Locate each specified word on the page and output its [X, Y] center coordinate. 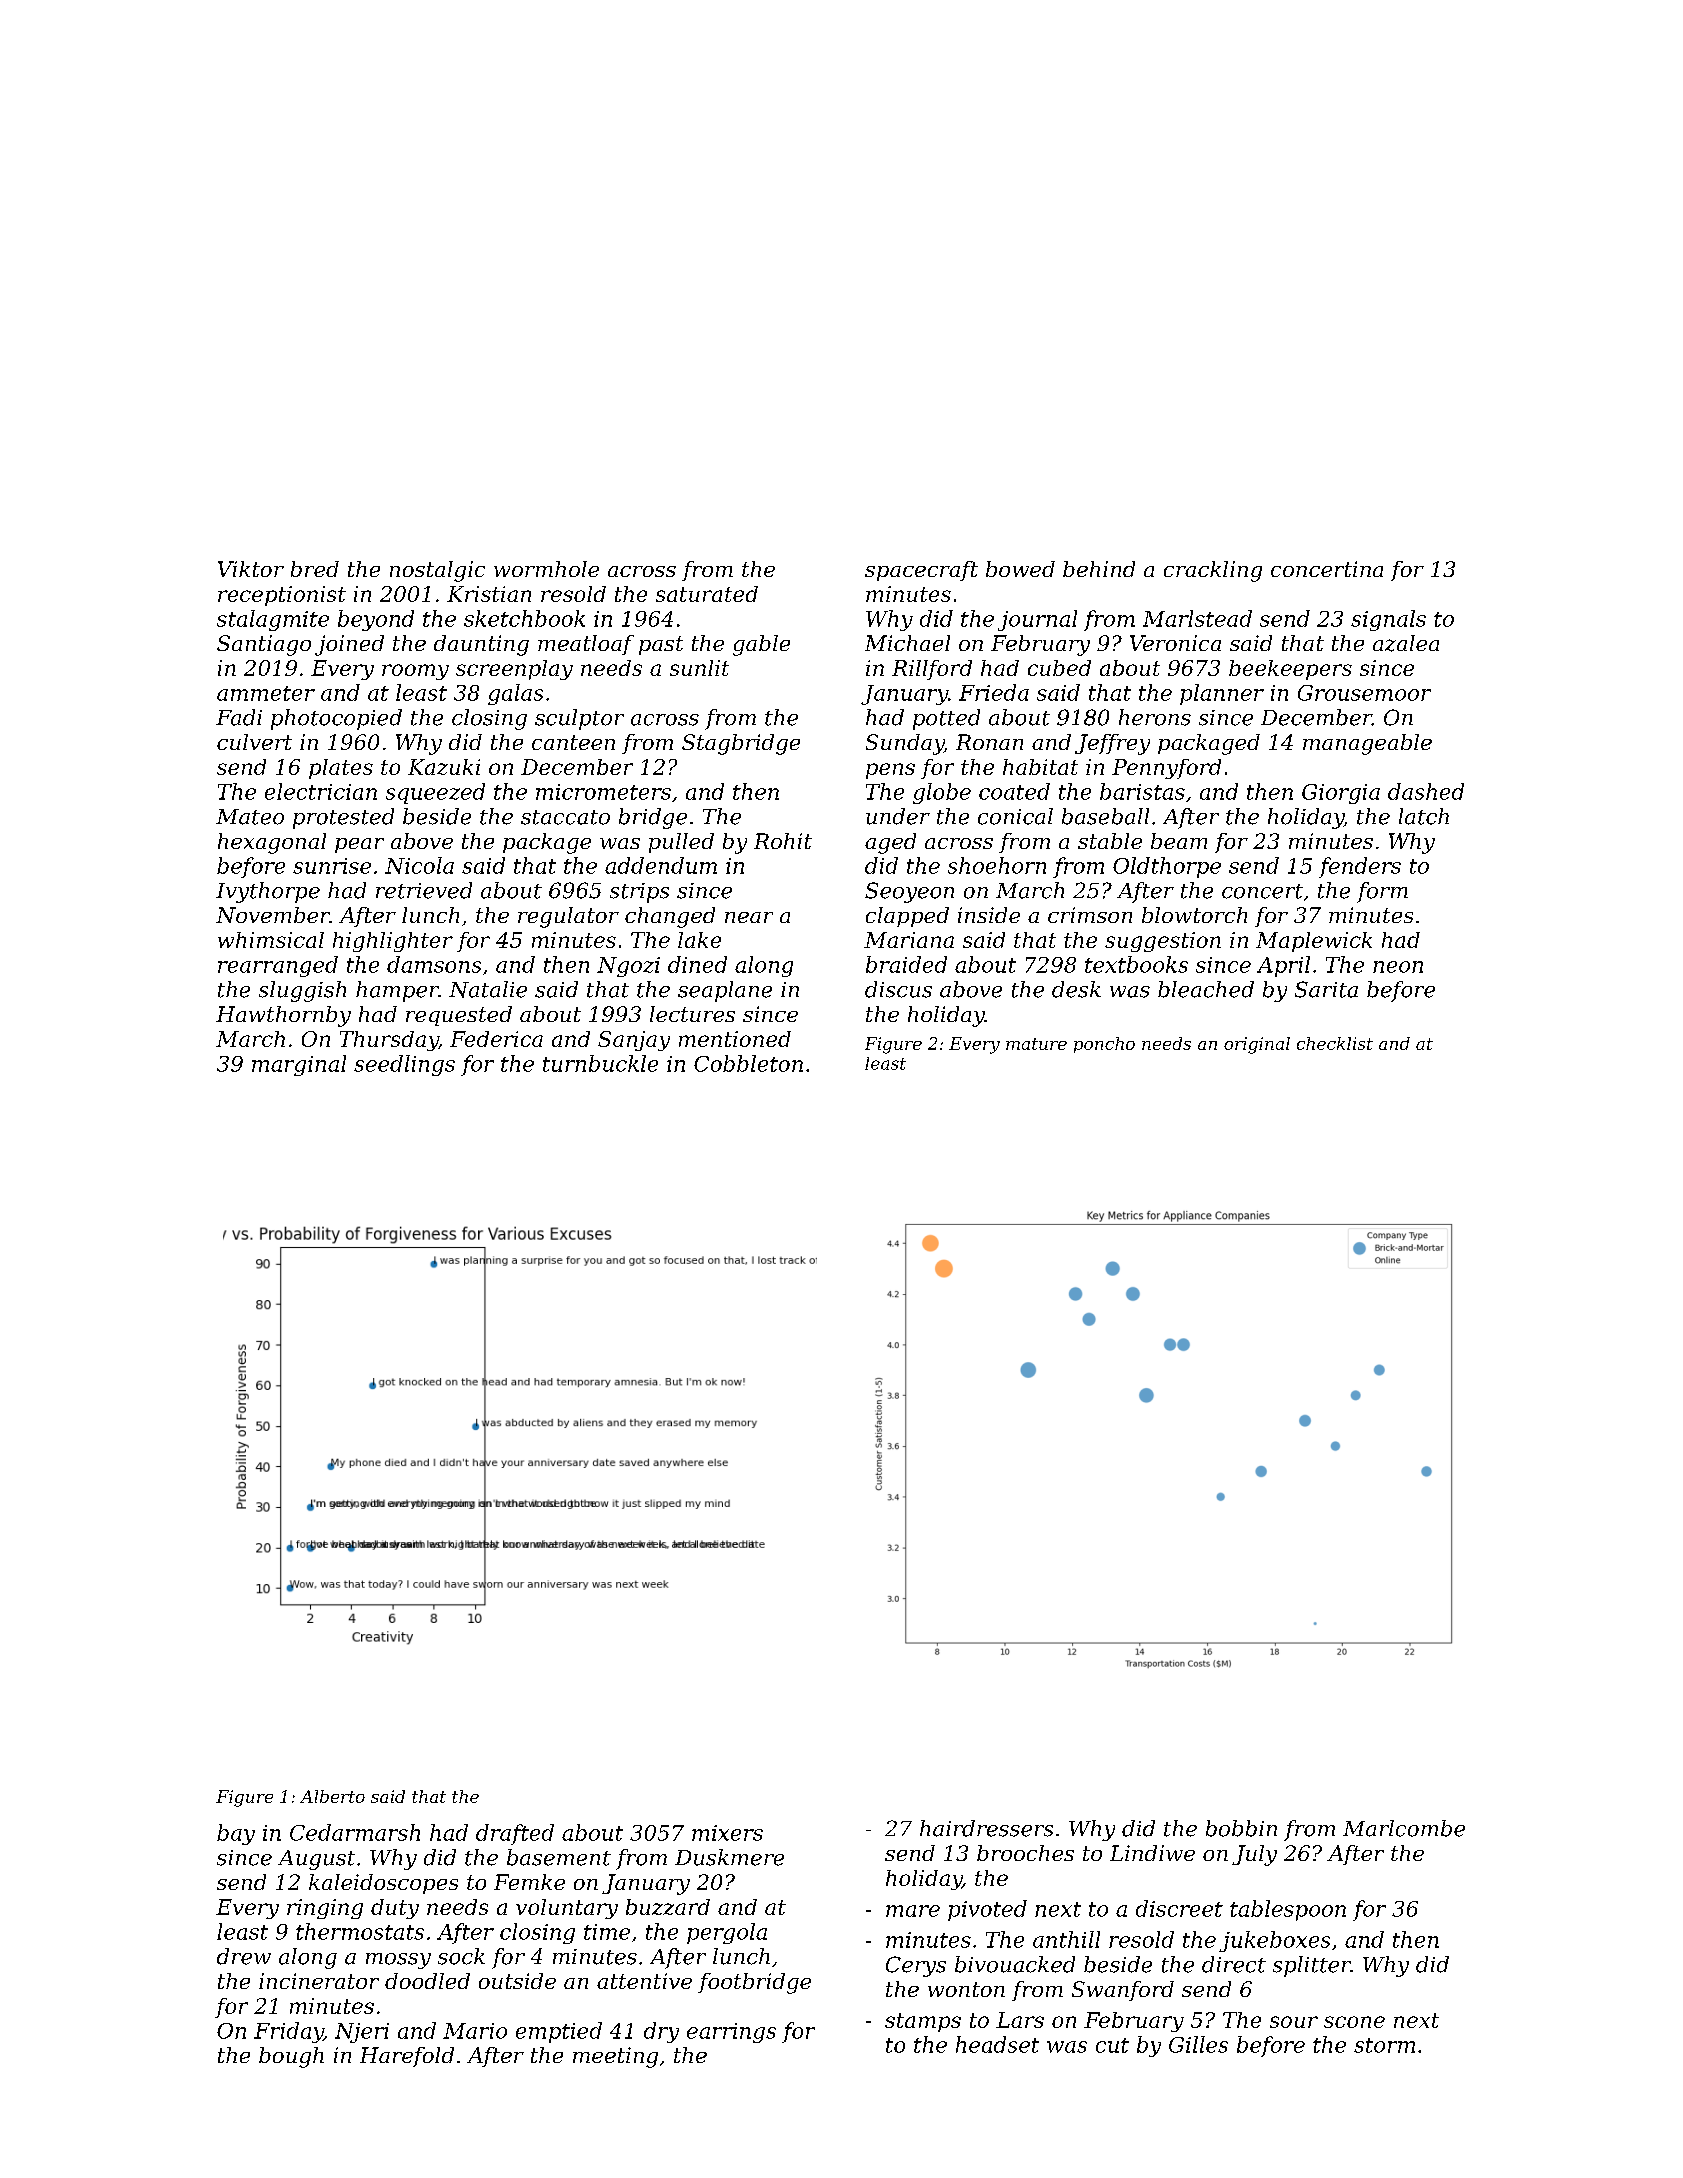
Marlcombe [1404, 1828]
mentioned [735, 1039]
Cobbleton [748, 1063]
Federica [496, 1039]
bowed [1020, 569]
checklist [1335, 1043]
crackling [1213, 571]
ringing [325, 1909]
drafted [515, 1834]
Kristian [489, 594]
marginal [299, 1065]
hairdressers [986, 1828]
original [1257, 1045]
